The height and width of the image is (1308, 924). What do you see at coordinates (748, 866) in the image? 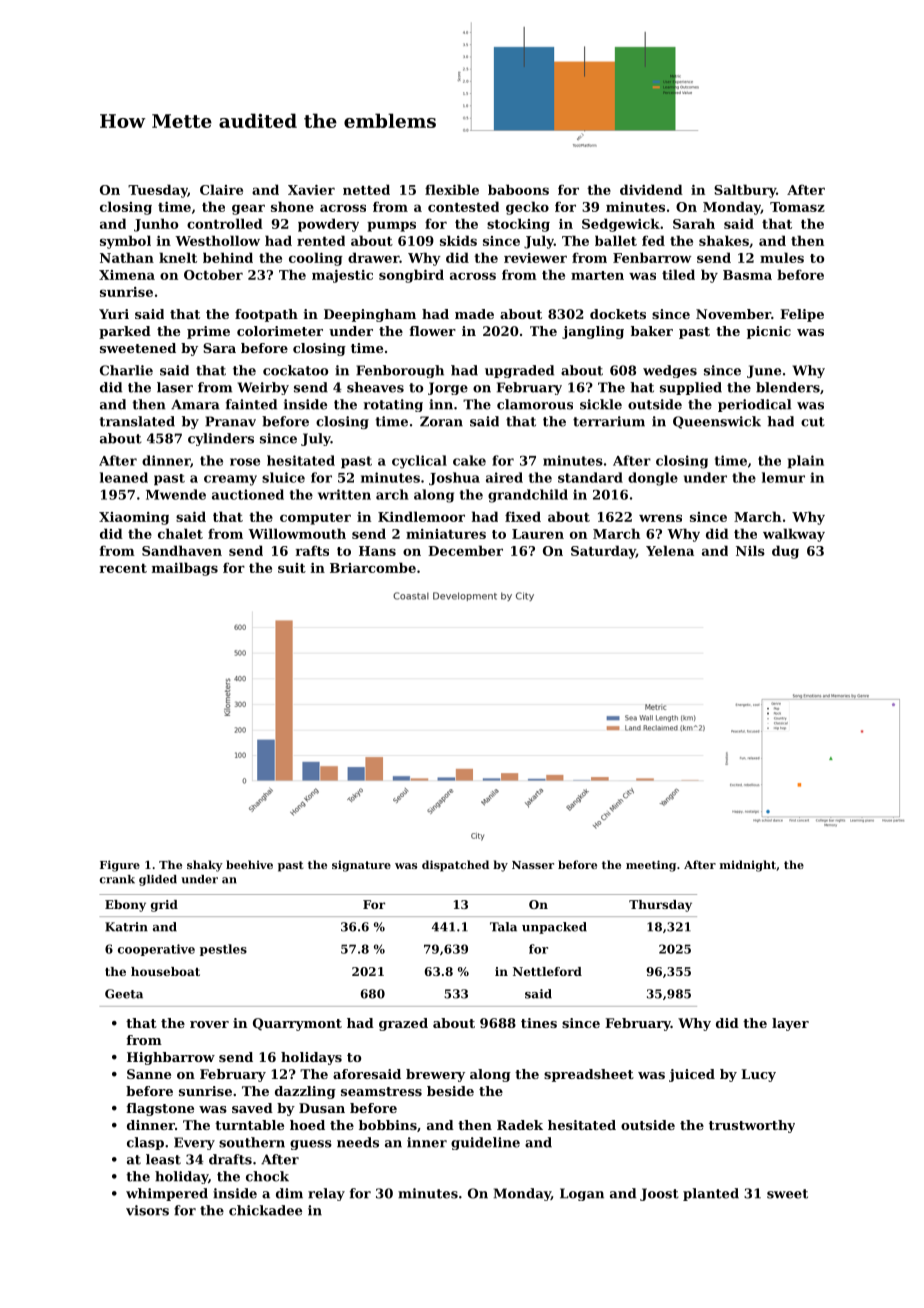
I see `midnight` at bounding box center [748, 866].
